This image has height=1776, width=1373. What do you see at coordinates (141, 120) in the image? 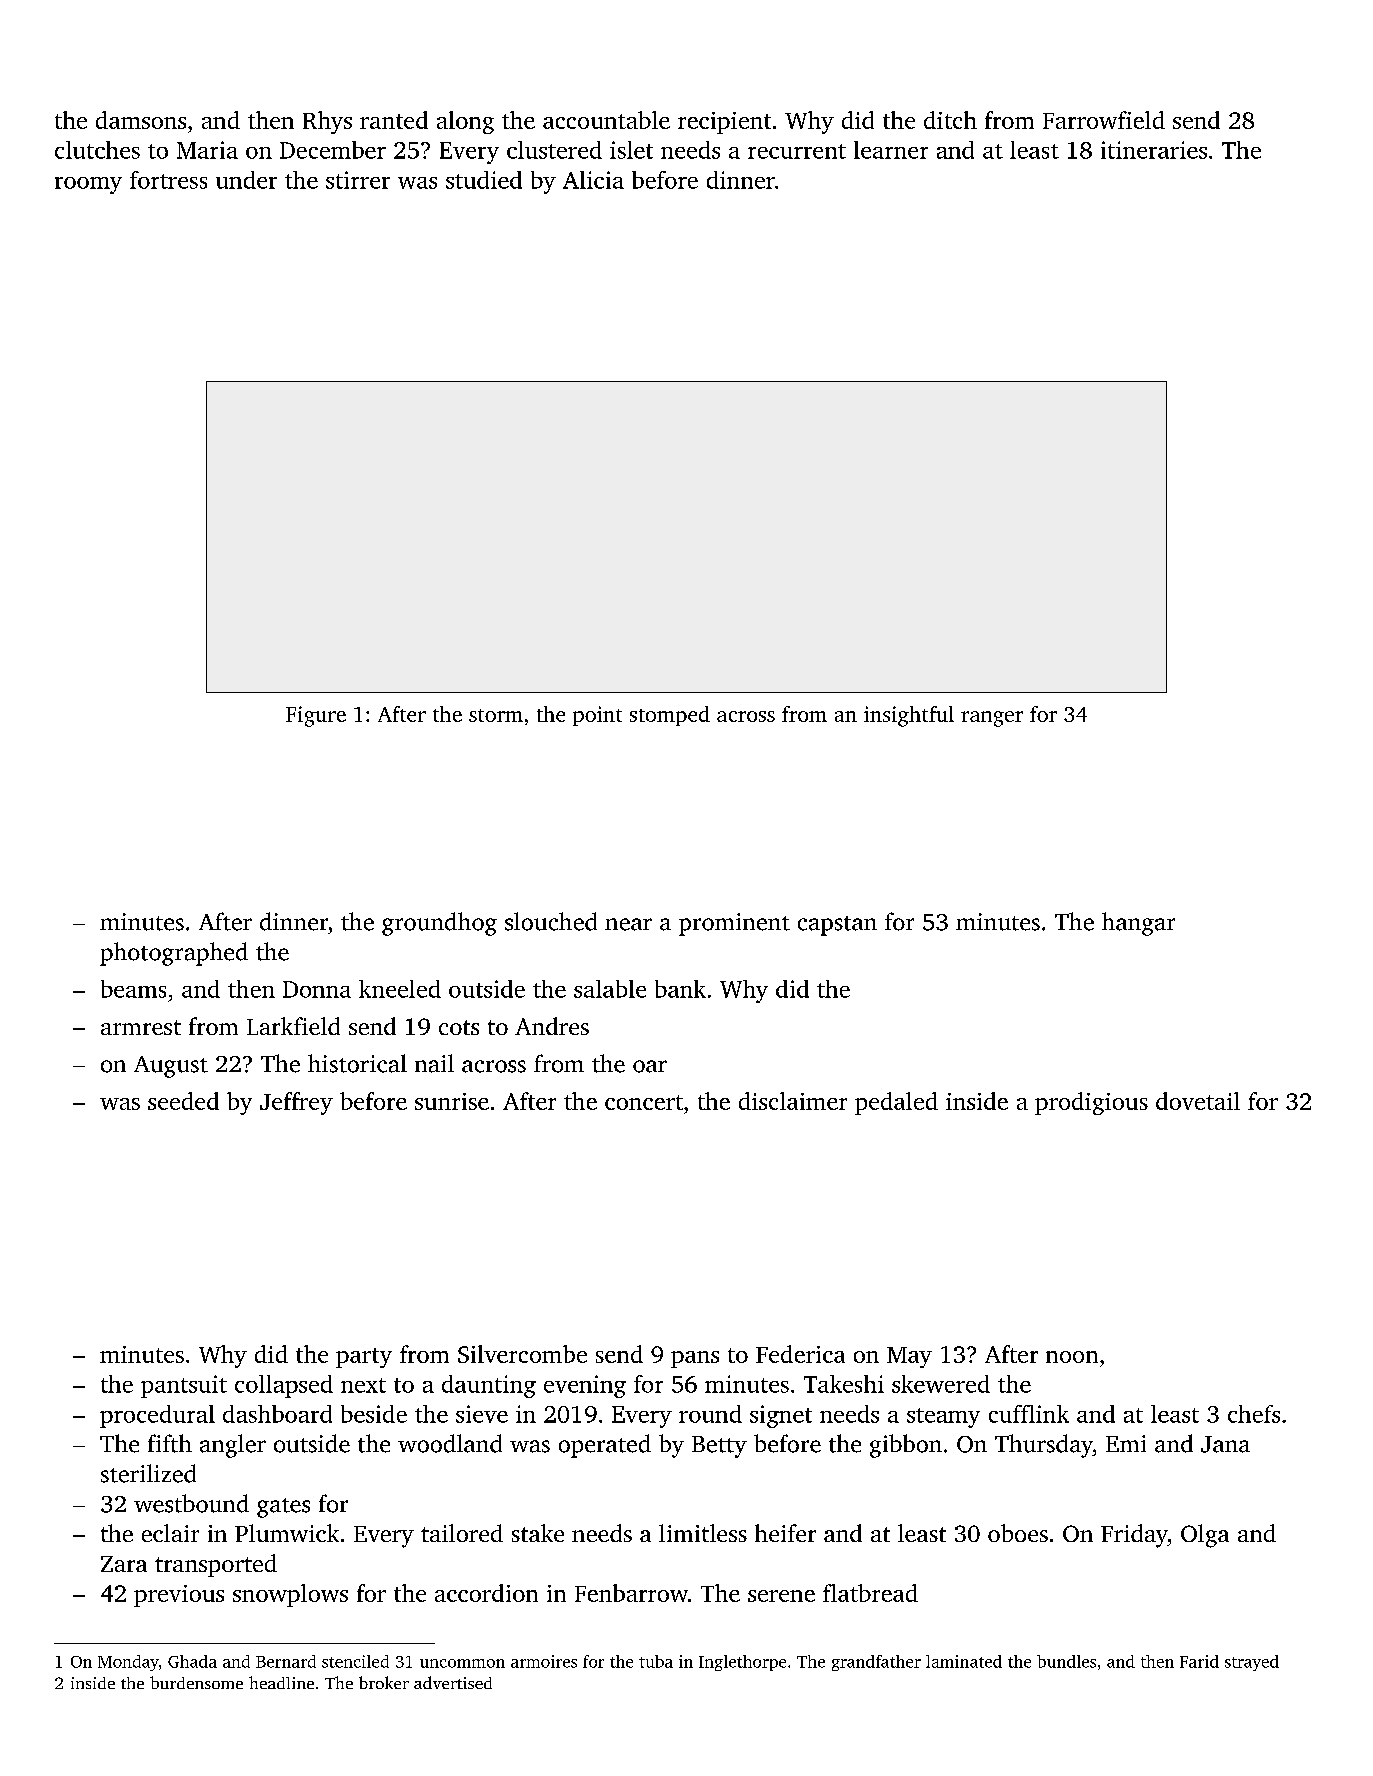
I see `damsons` at bounding box center [141, 120].
